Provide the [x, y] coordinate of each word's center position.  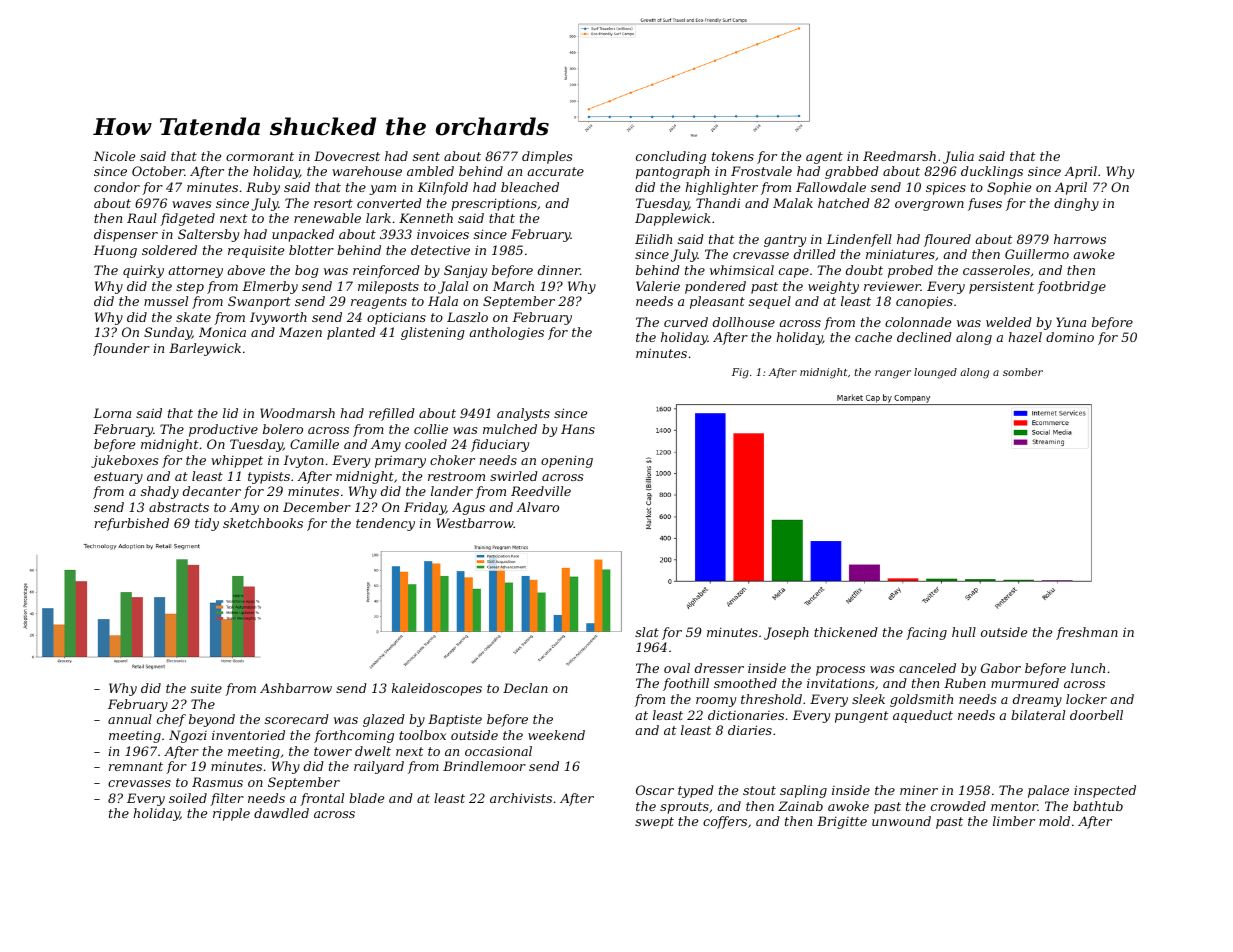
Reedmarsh [899, 156]
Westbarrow [475, 523]
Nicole [114, 156]
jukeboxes [124, 461]
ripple [231, 814]
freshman [1087, 633]
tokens [733, 156]
